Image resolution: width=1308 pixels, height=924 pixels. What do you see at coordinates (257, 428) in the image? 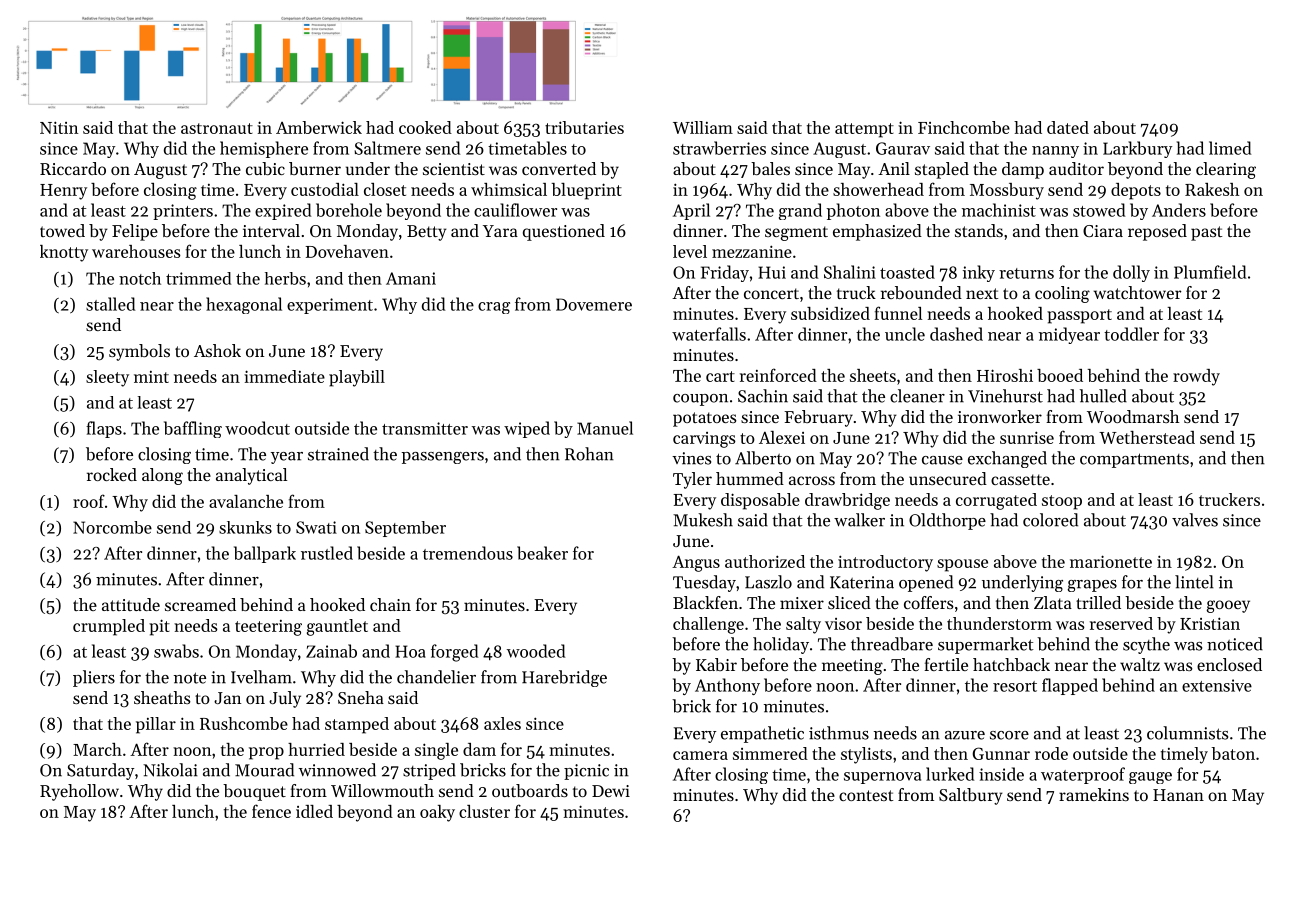
I see `woodcut` at bounding box center [257, 428].
